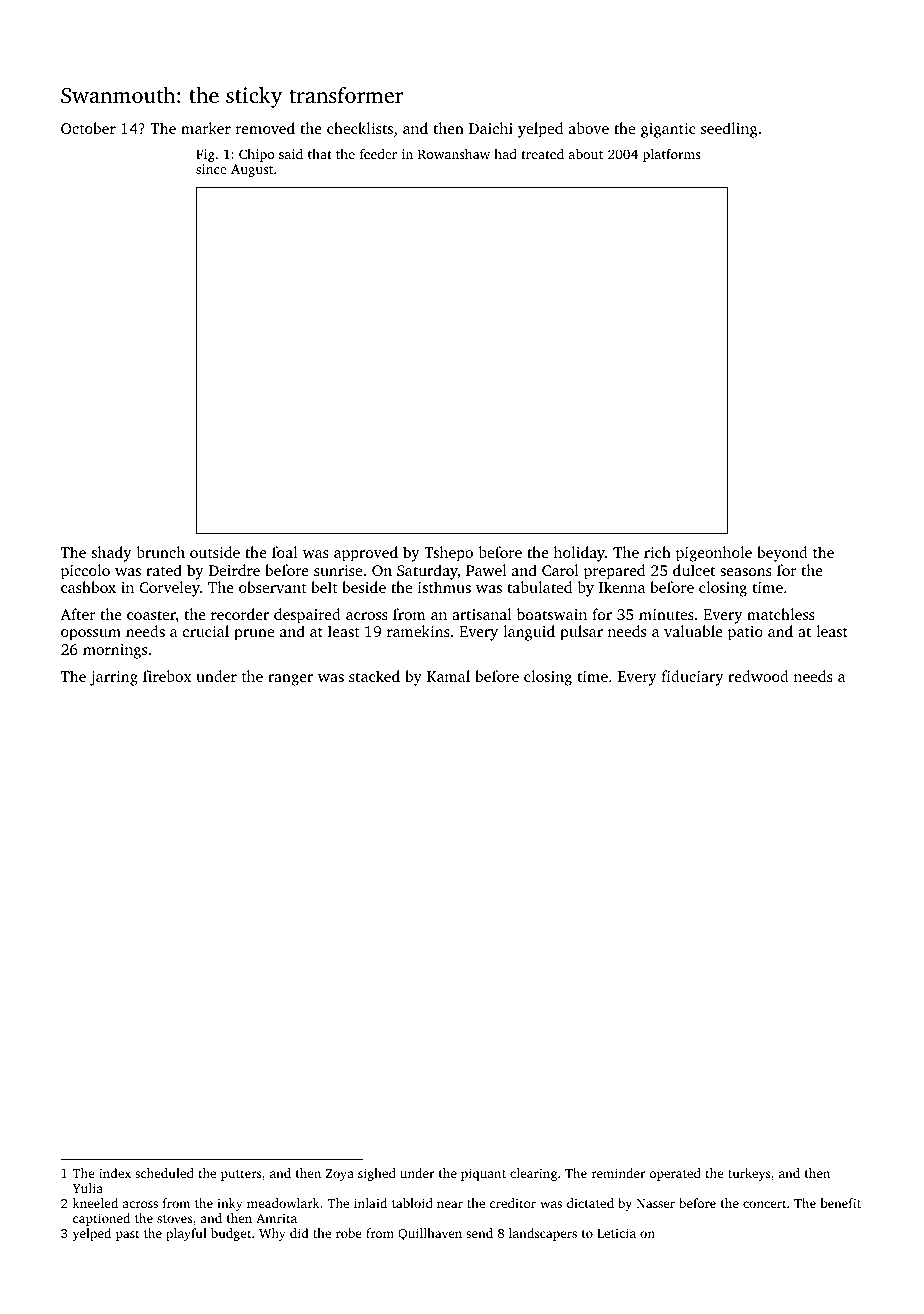 This document has width=924, height=1314. What do you see at coordinates (758, 676) in the document?
I see `redwood` at bounding box center [758, 676].
